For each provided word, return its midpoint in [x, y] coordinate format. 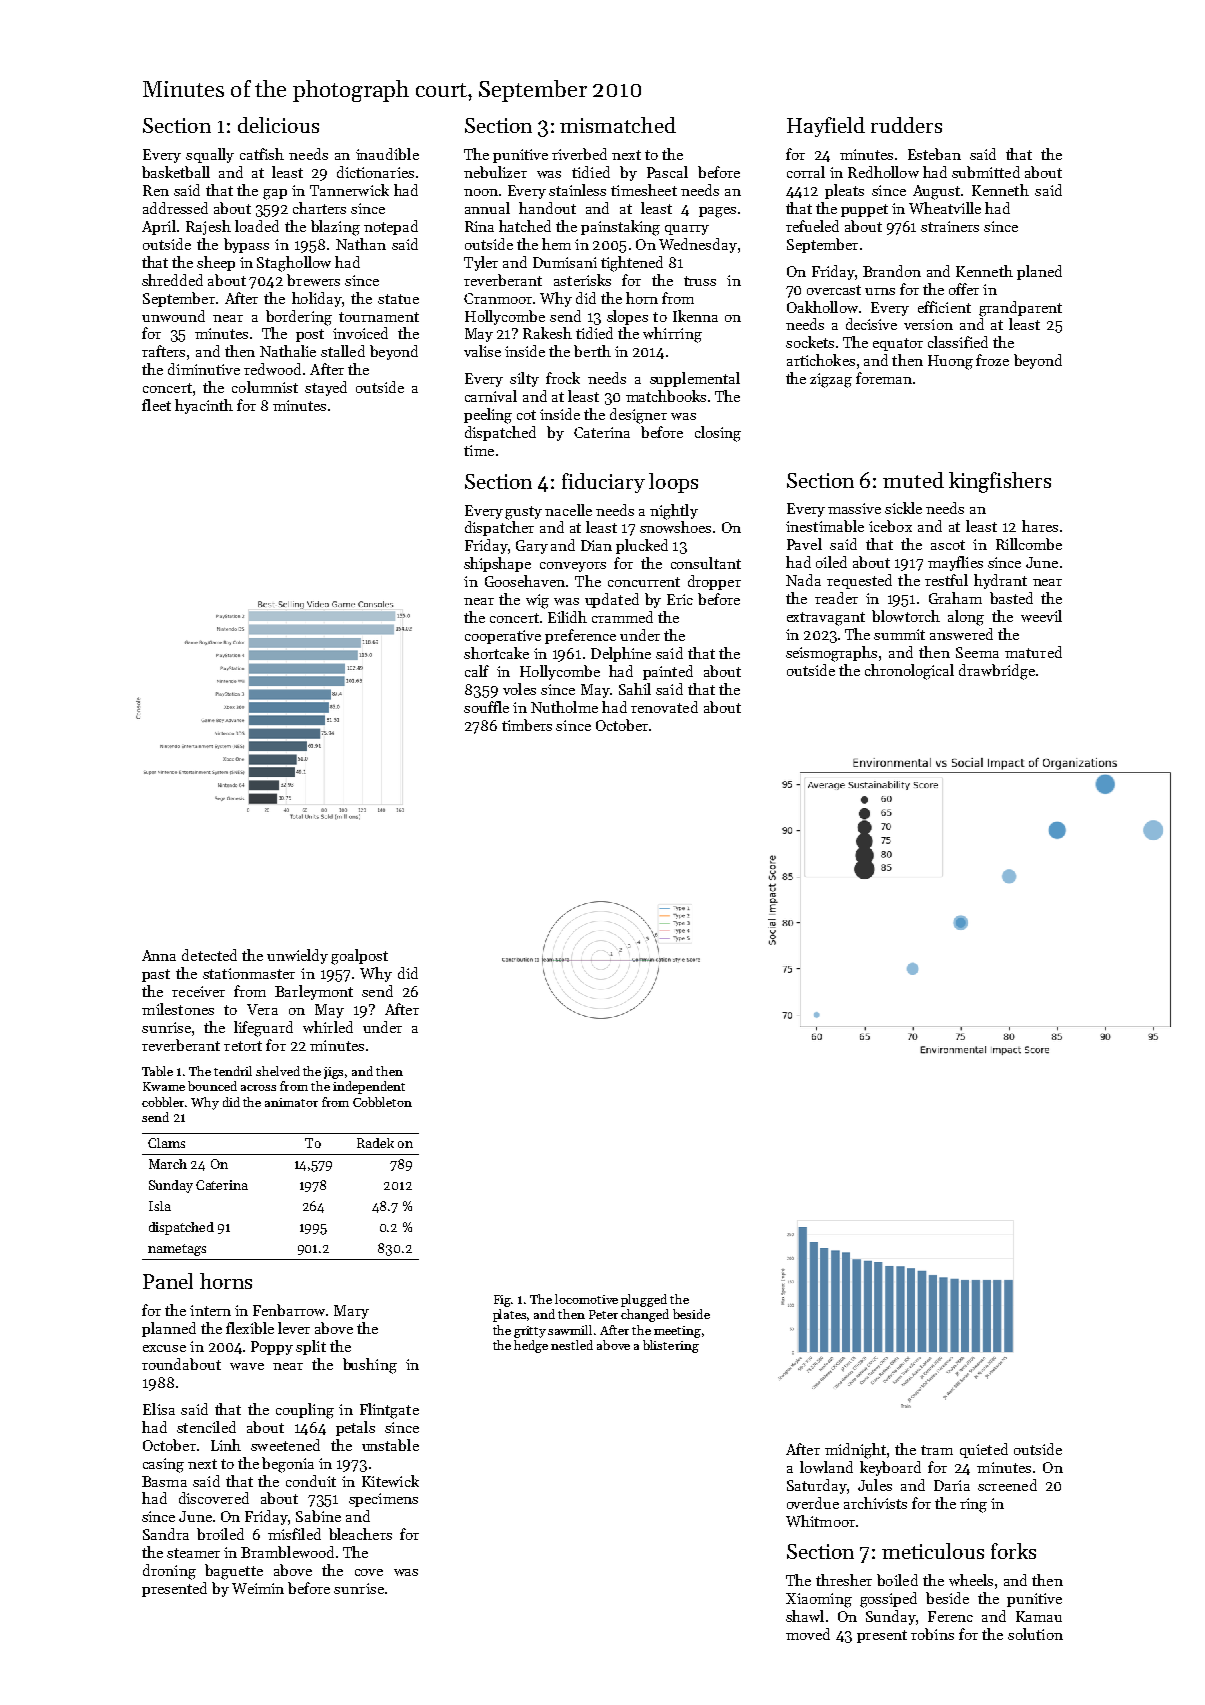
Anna [159, 955]
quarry [687, 230]
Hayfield [826, 127]
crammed [622, 617]
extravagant [826, 619]
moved [808, 1634]
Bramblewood [287, 1552]
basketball [176, 172]
